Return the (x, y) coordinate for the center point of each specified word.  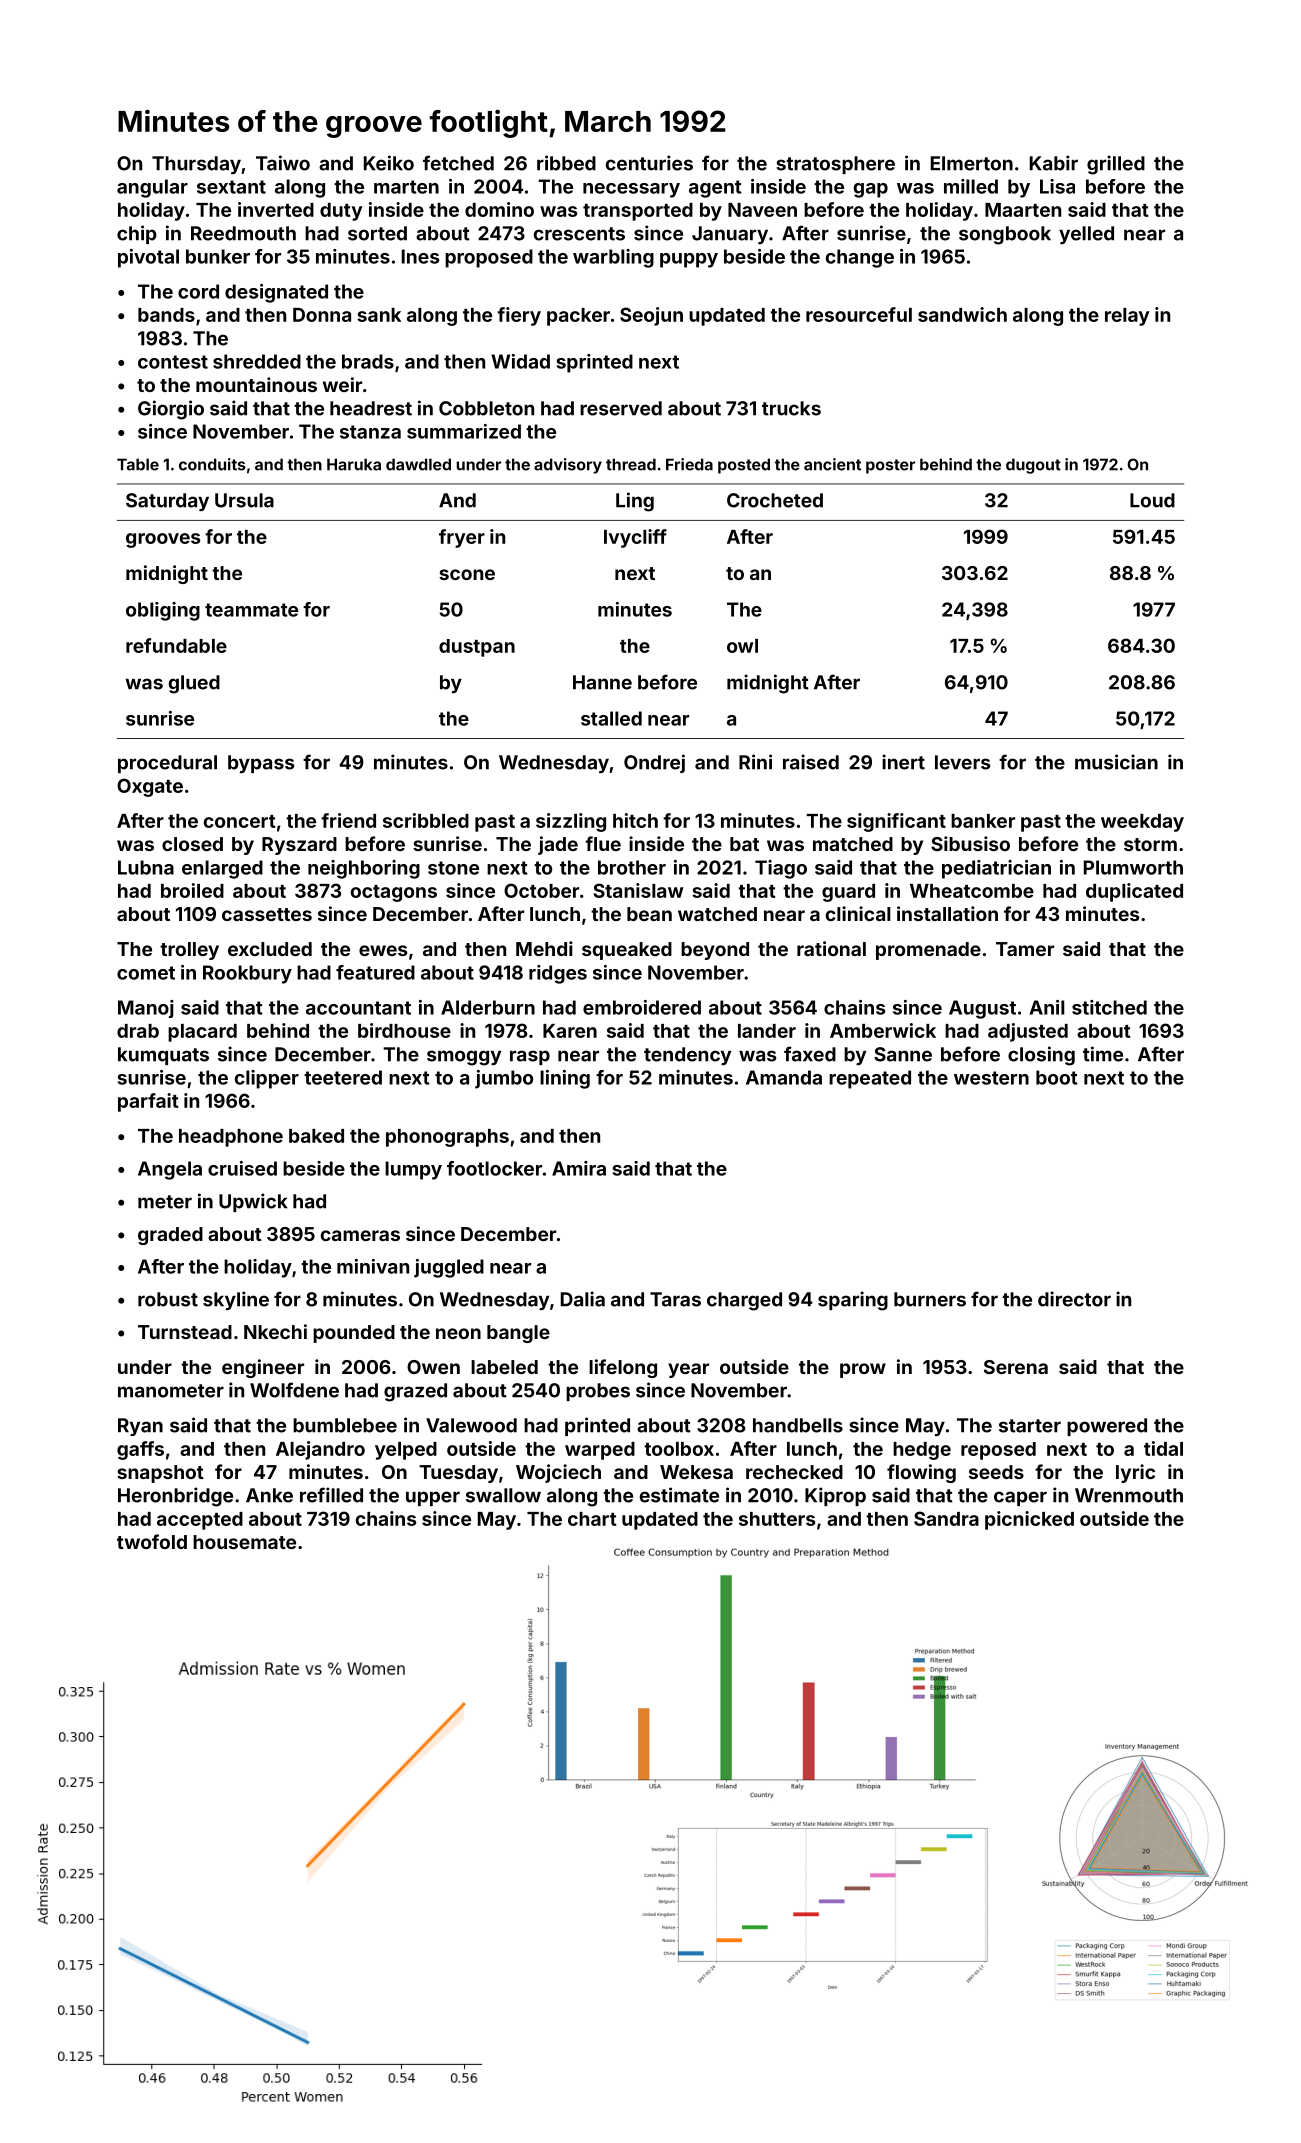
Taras (675, 1299)
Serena (1016, 1367)
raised (811, 762)
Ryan (140, 1427)
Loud (1152, 500)
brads (368, 361)
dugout (1033, 466)
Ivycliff (635, 538)
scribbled (426, 820)
